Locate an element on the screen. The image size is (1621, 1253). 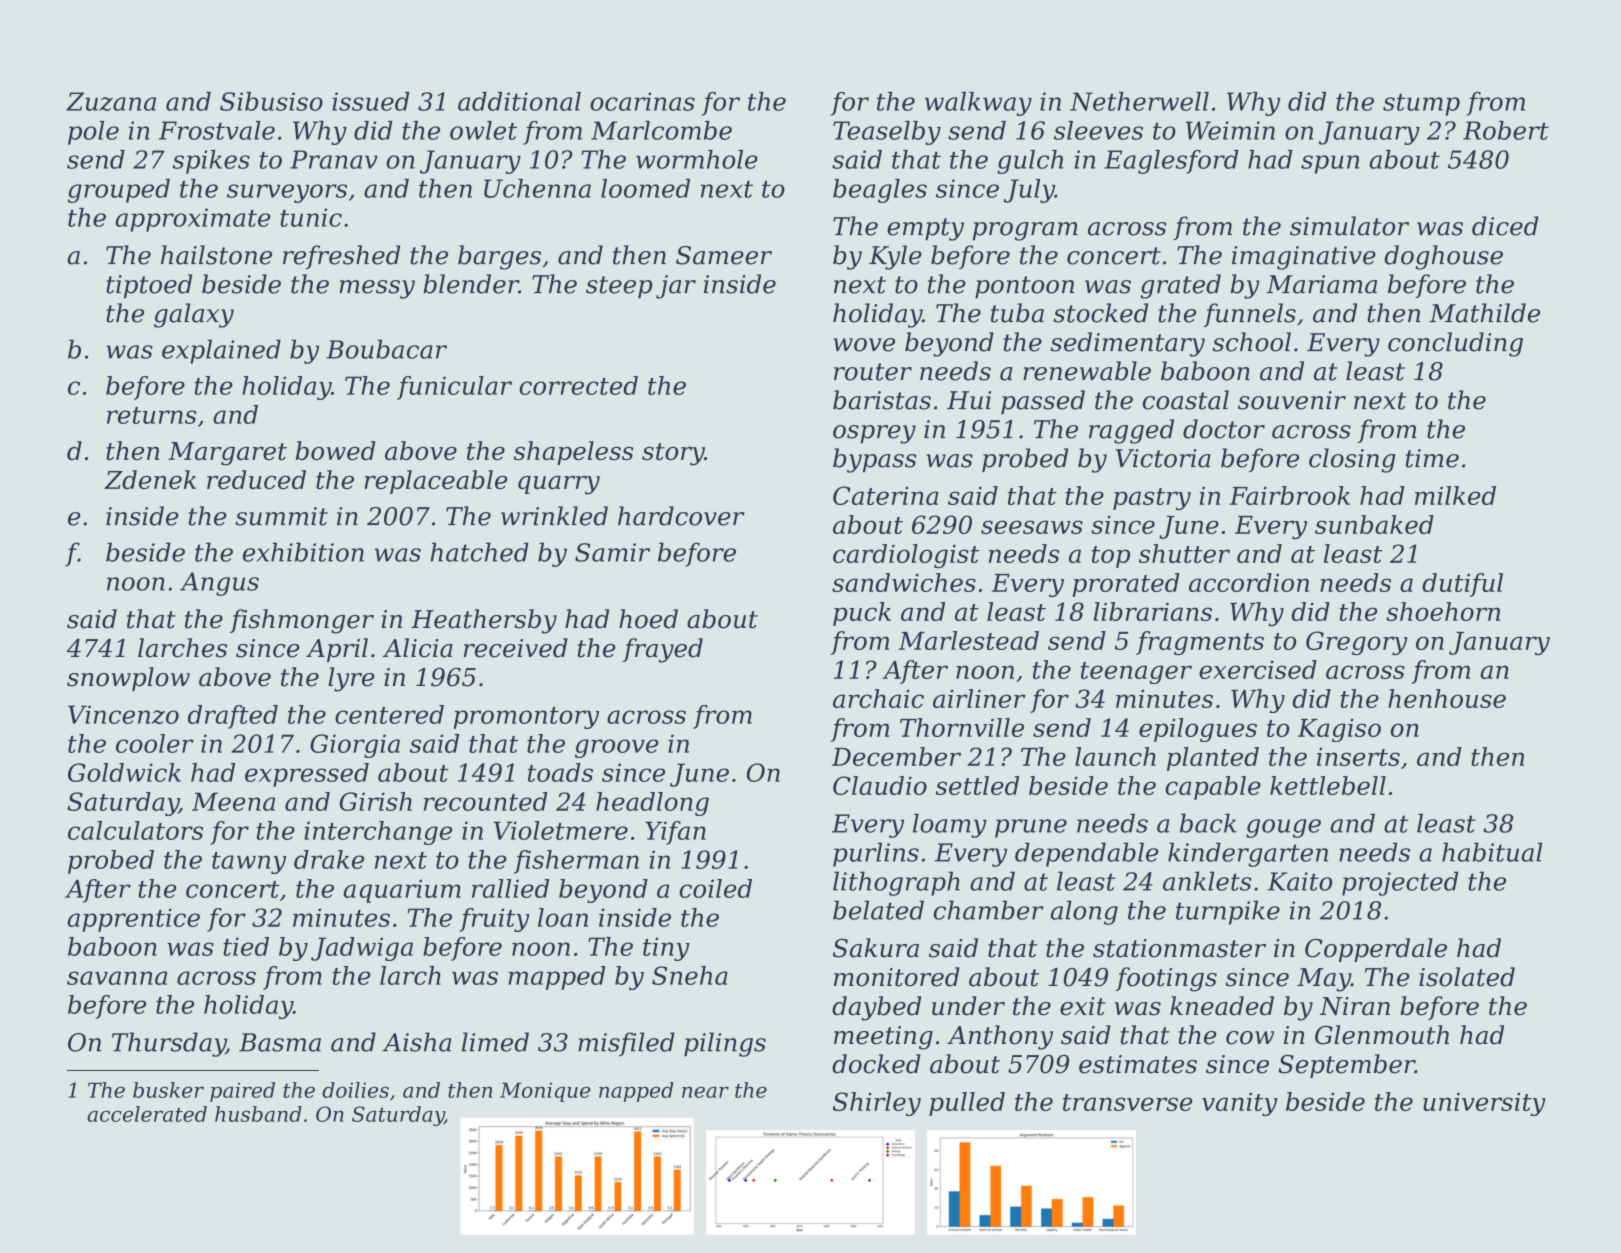
pulled is located at coordinates (967, 1104).
